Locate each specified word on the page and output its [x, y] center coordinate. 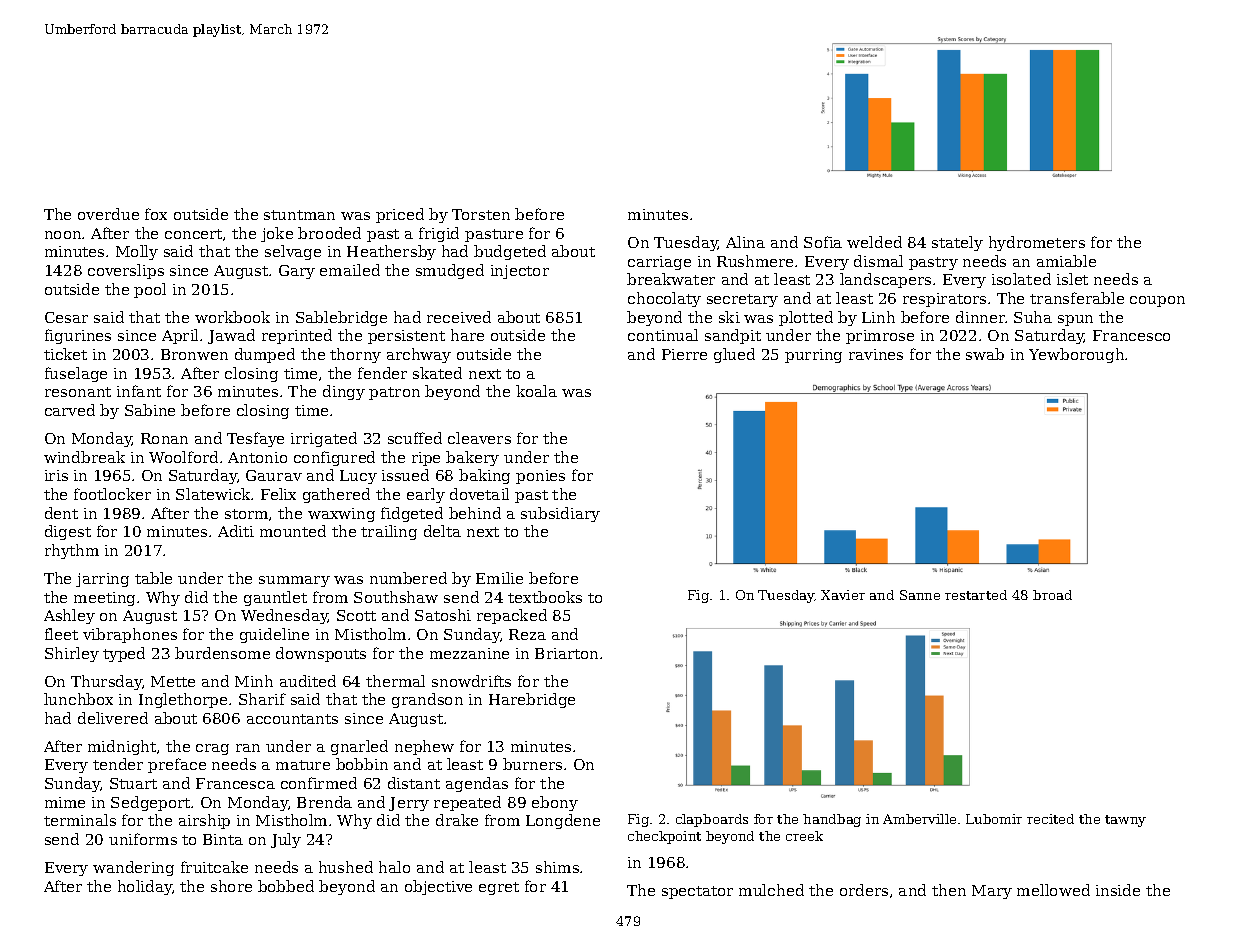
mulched [771, 890]
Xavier [843, 595]
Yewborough [1076, 355]
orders [864, 890]
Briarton [566, 653]
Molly [137, 252]
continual [663, 335]
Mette [173, 681]
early [426, 495]
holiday [145, 887]
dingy [344, 392]
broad [1052, 595]
